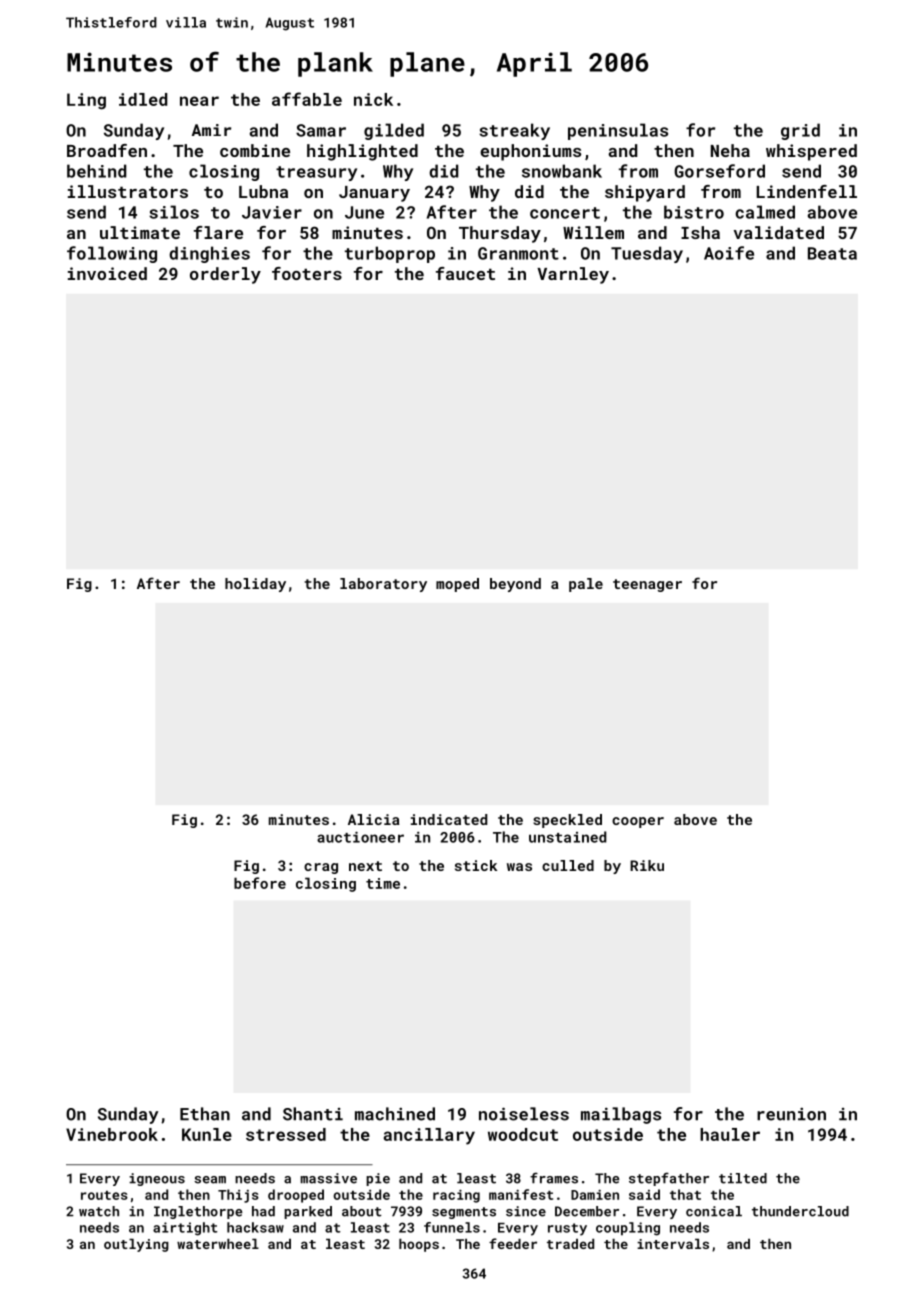  What do you see at coordinates (457, 585) in the page?
I see `moped` at bounding box center [457, 585].
